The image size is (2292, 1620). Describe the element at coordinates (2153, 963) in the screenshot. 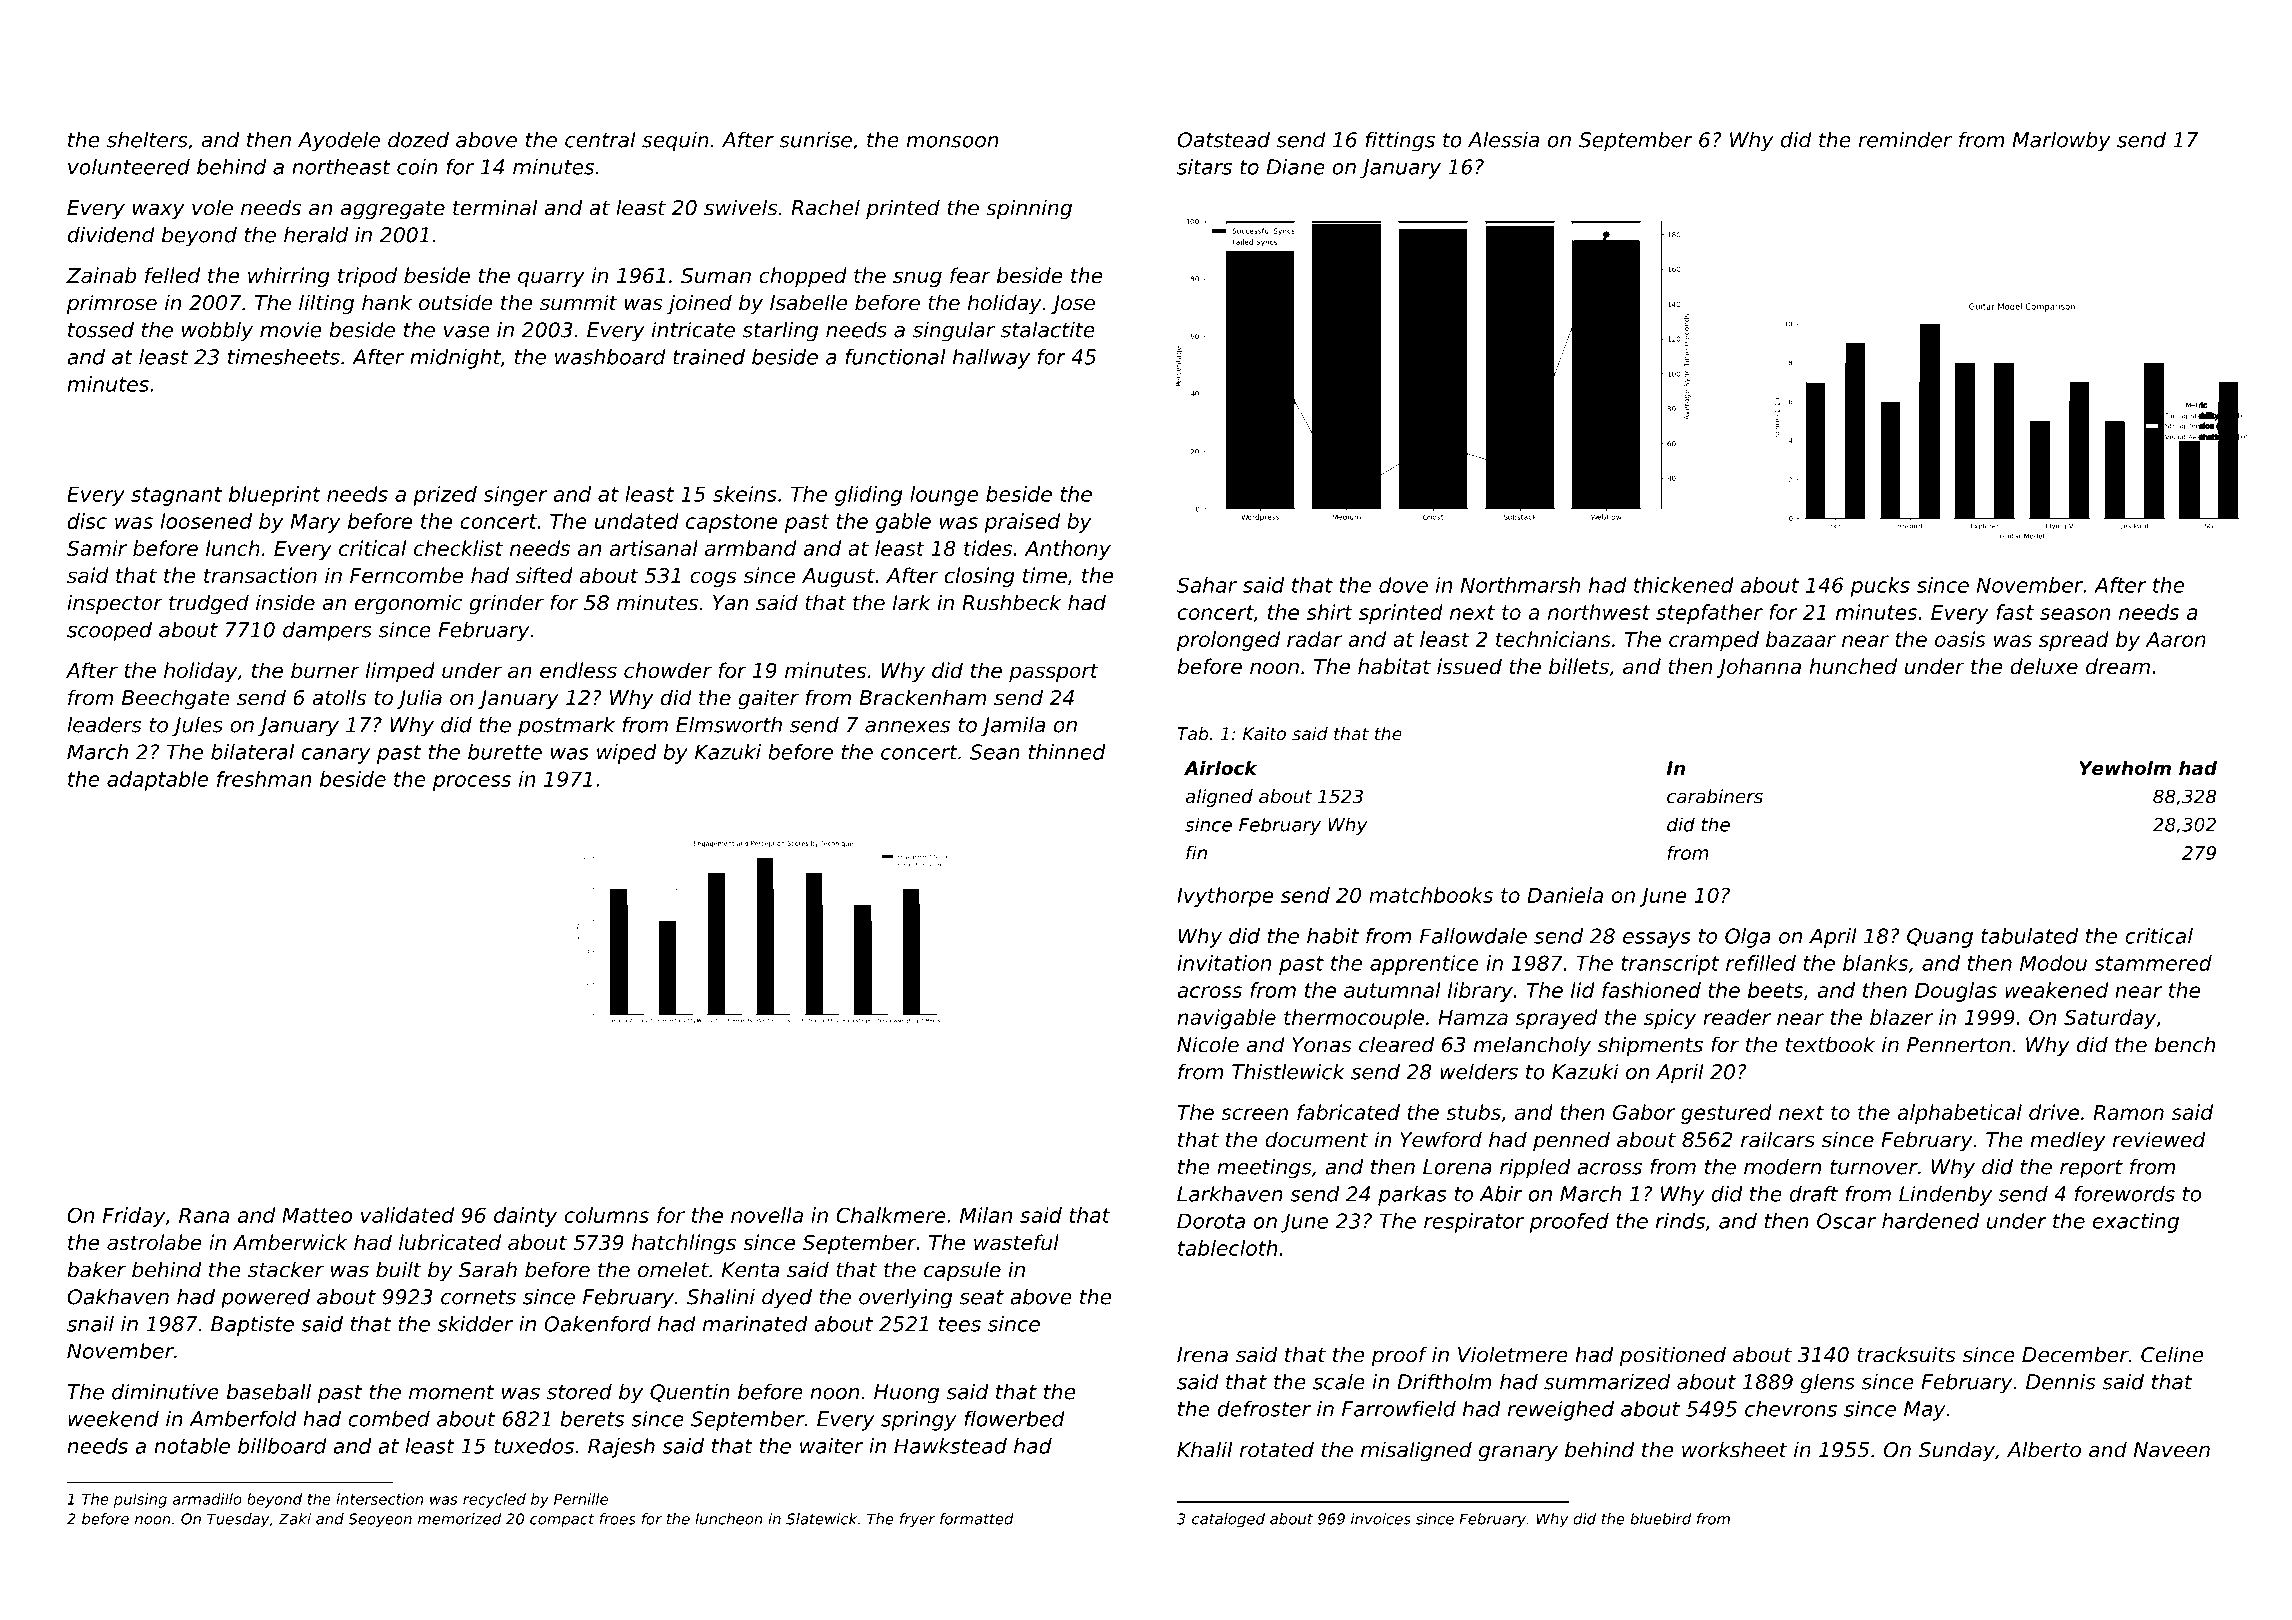

I see `stammered` at that location.
